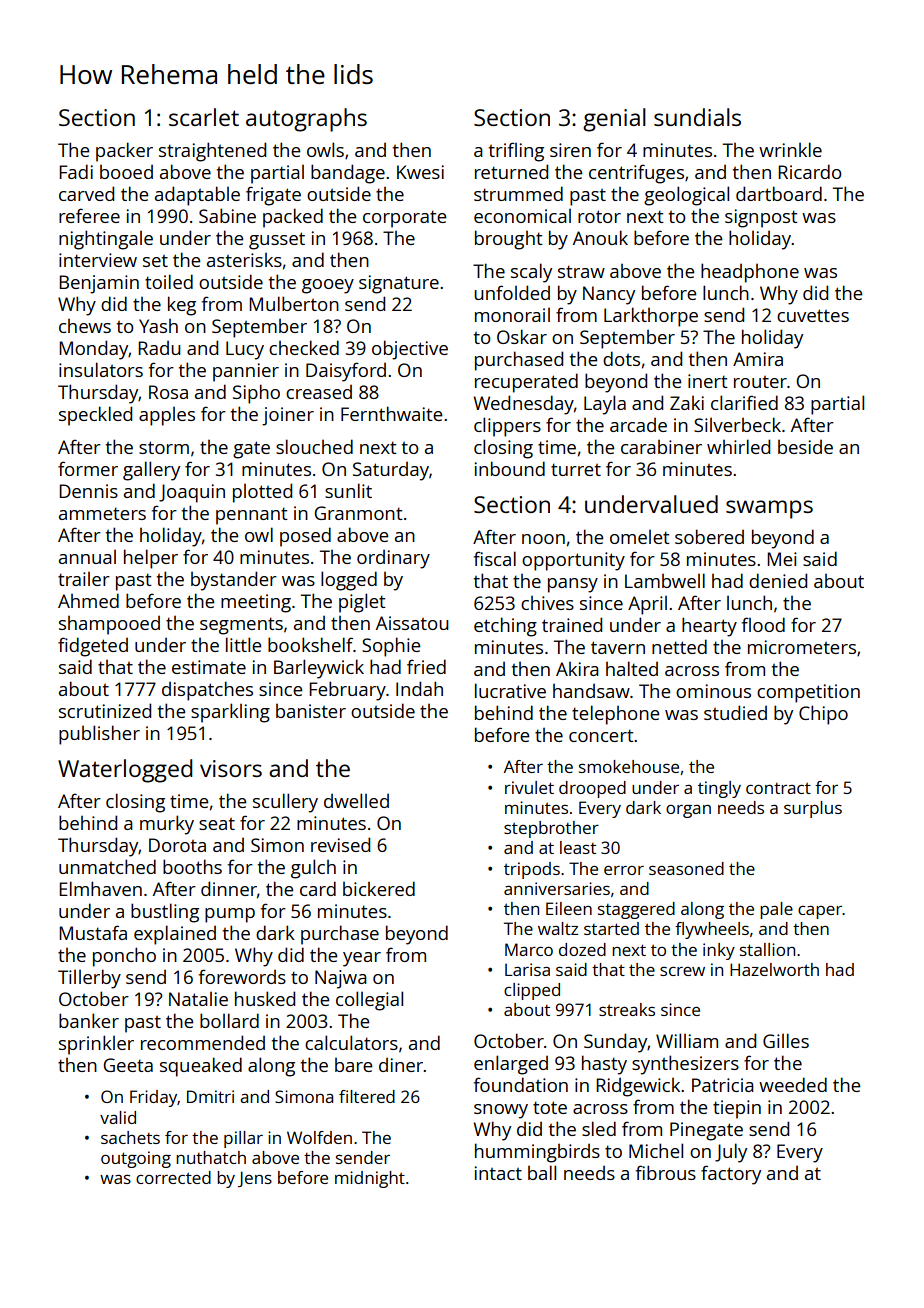 Image resolution: width=924 pixels, height=1308 pixels. What do you see at coordinates (255, 1179) in the screenshot?
I see `Jens` at bounding box center [255, 1179].
